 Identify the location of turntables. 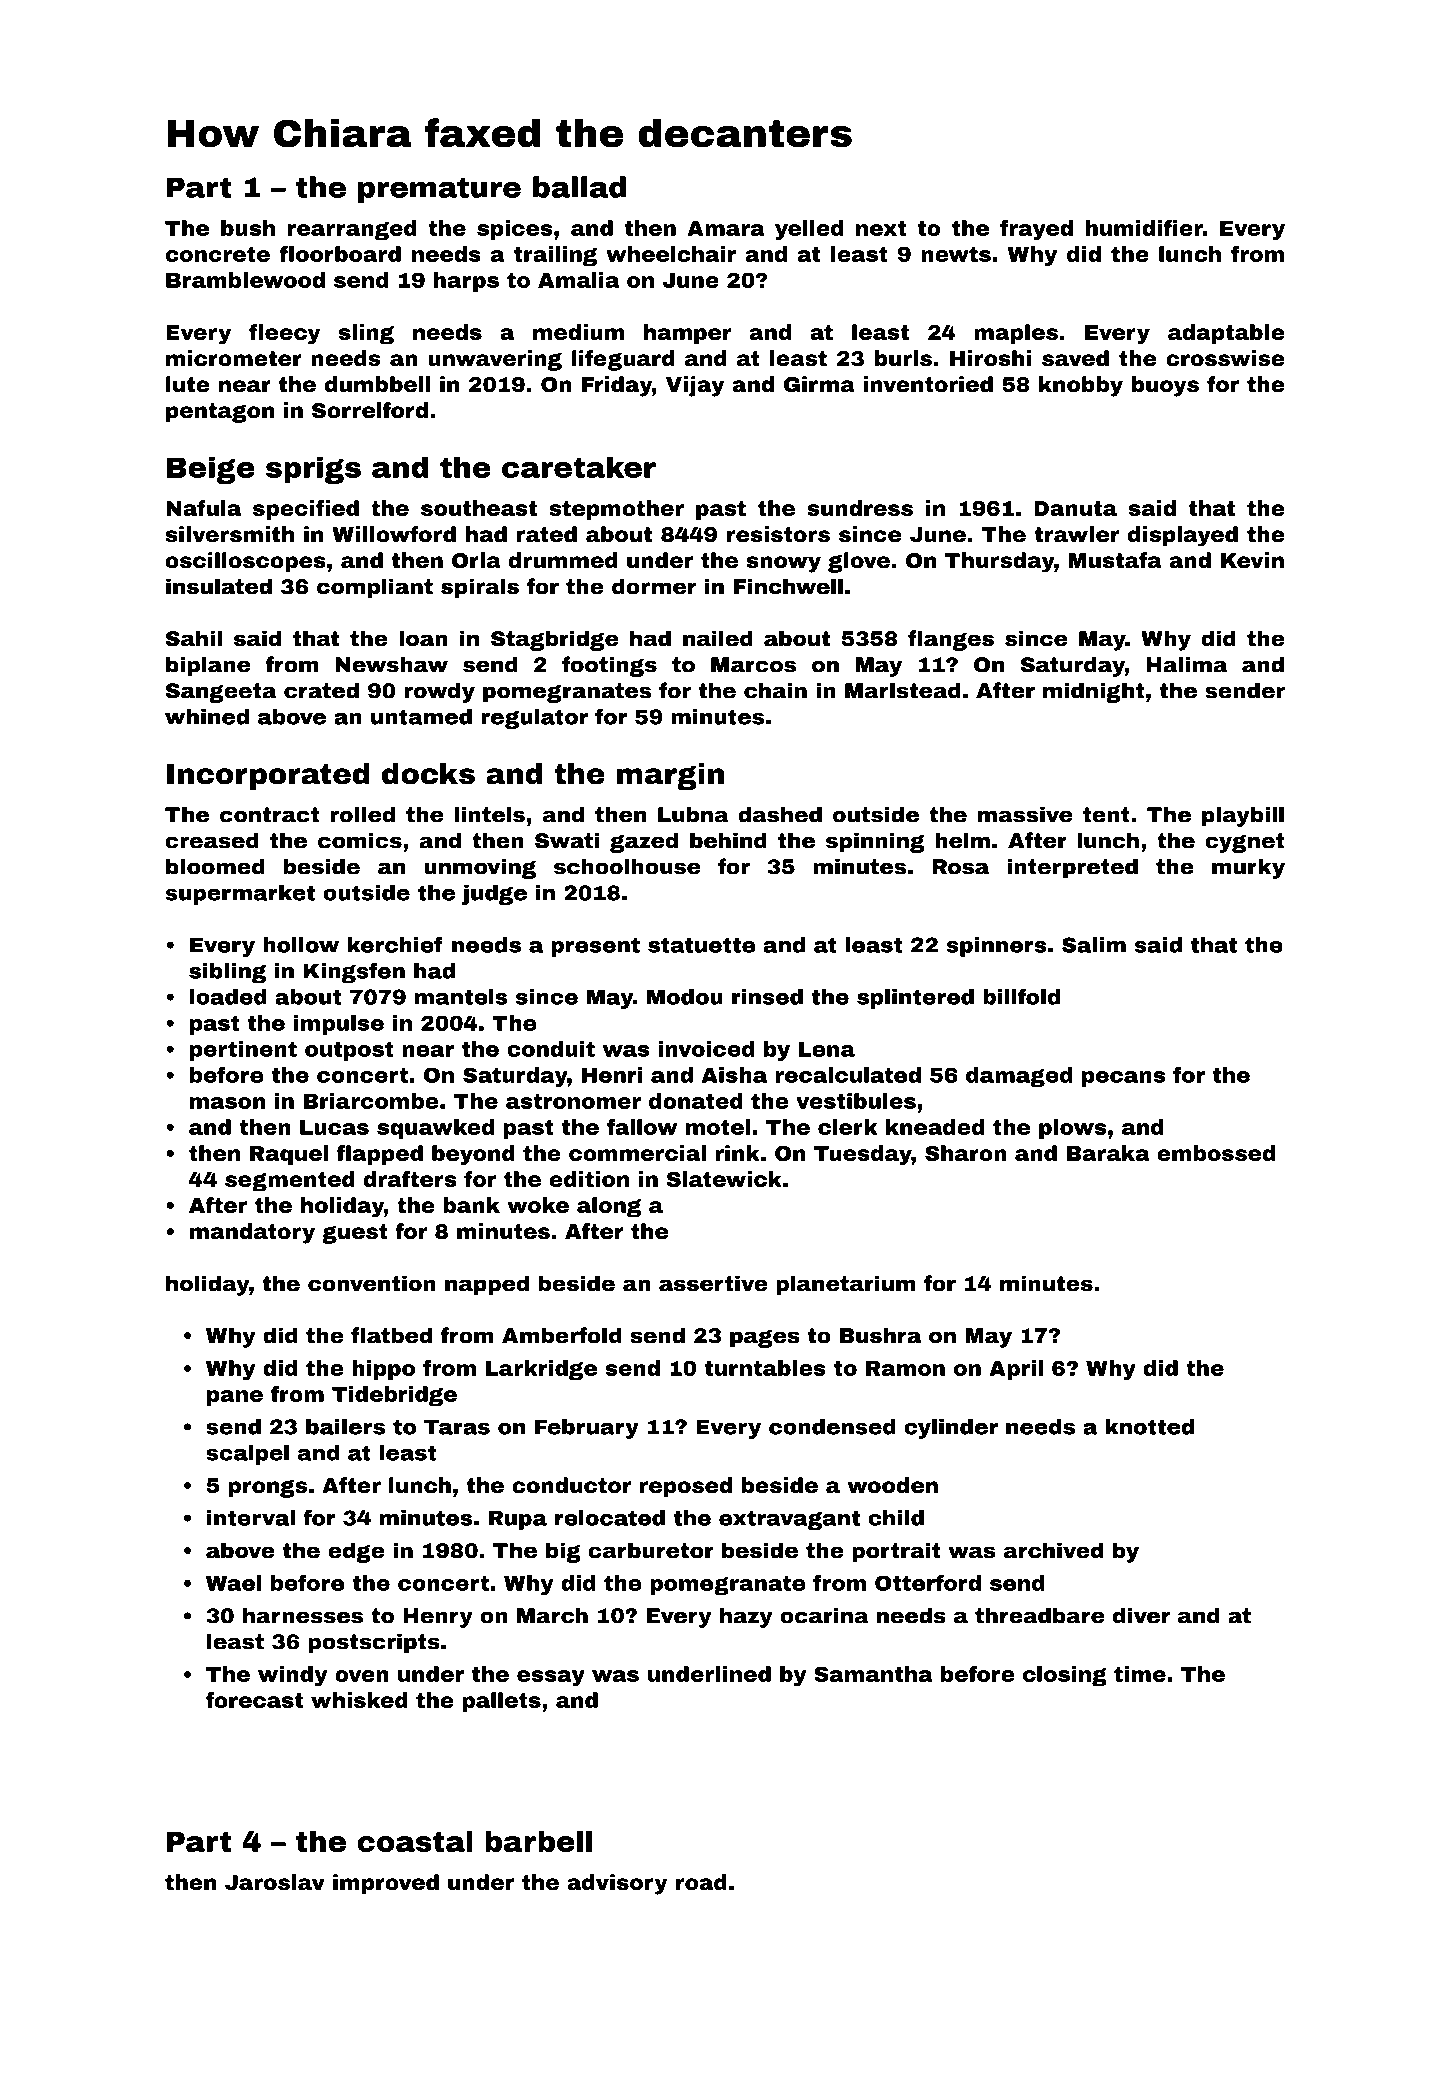
(765, 1368).
